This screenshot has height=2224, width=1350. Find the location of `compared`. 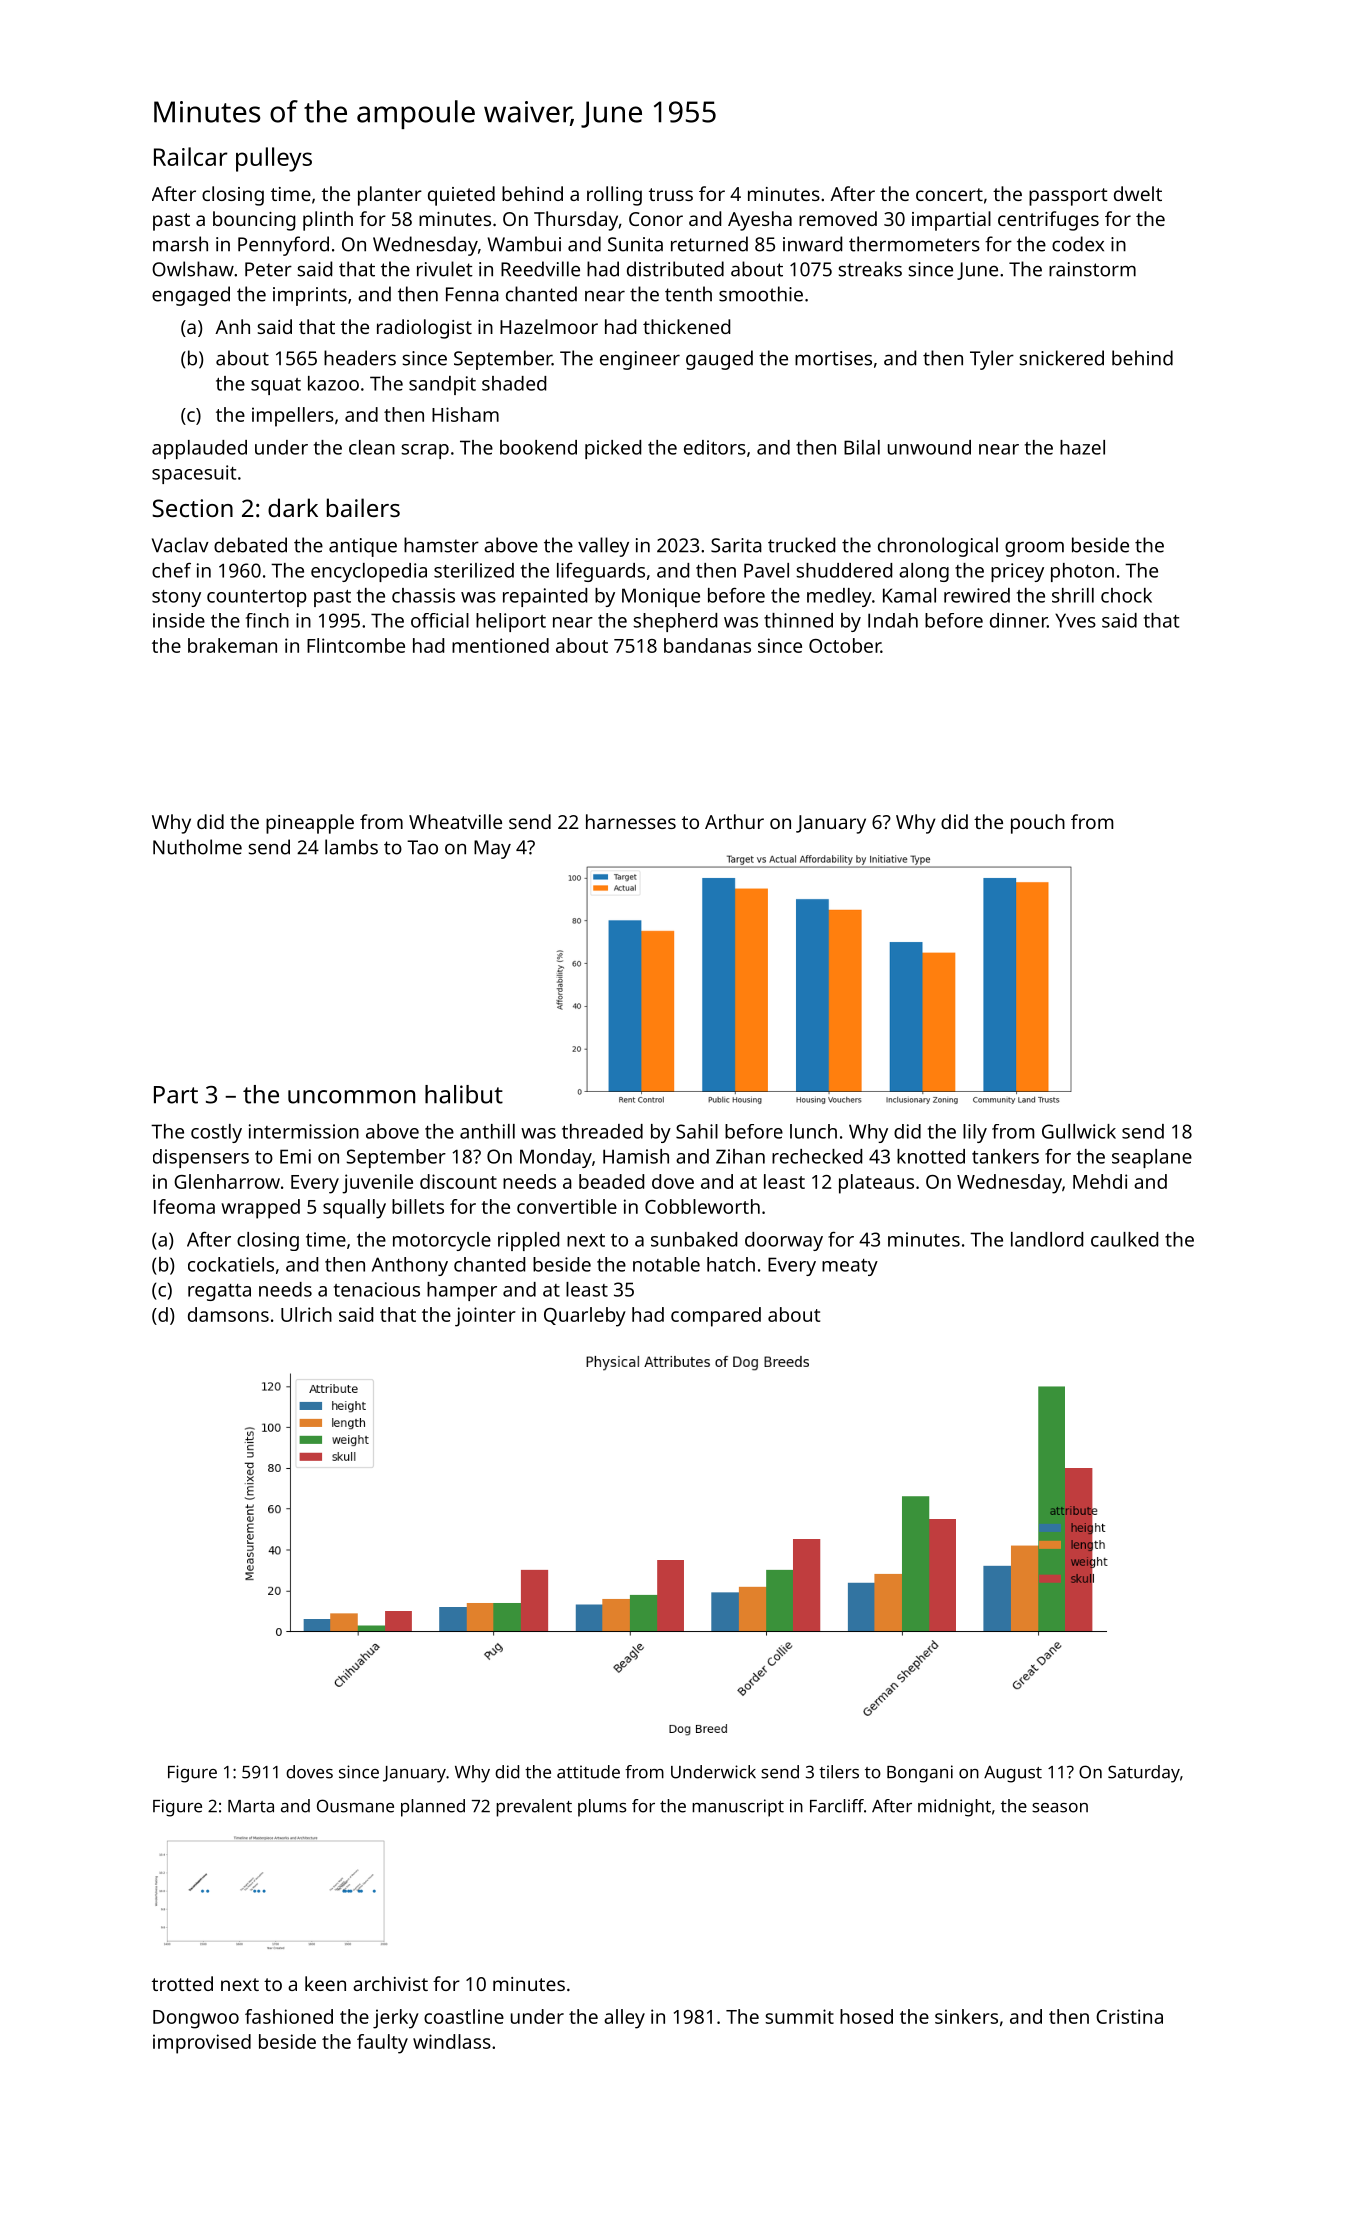

compared is located at coordinates (716, 1317).
